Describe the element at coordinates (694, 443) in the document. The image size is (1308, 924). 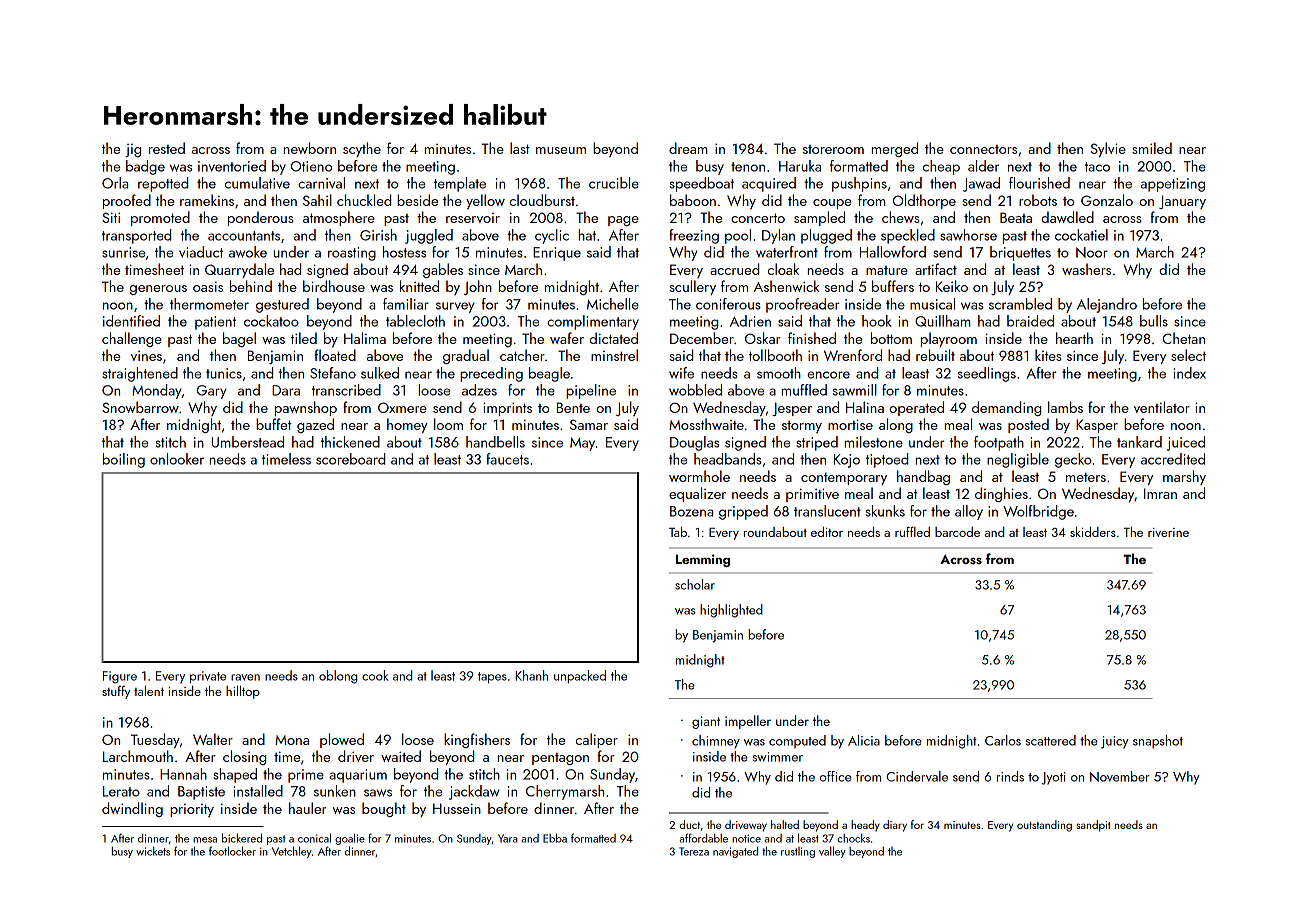
I see `Douglas` at that location.
